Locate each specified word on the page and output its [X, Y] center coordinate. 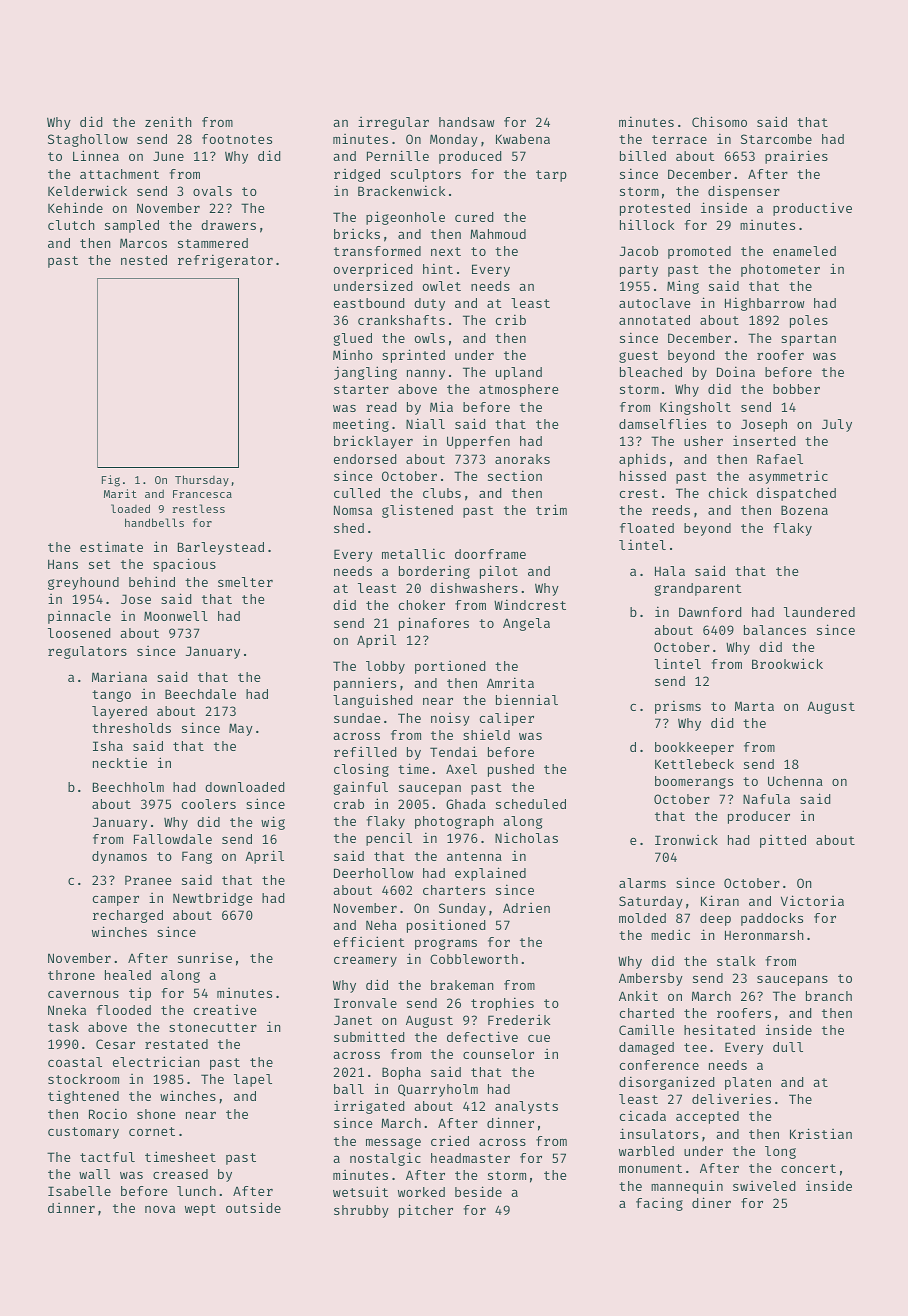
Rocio [108, 1113]
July [837, 425]
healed [128, 975]
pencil [389, 839]
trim [551, 509]
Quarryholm [438, 1090]
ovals [212, 191]
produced [470, 157]
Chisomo [719, 121]
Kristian [821, 1133]
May [241, 729]
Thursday [202, 480]
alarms [642, 883]
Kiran [720, 900]
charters [454, 890]
